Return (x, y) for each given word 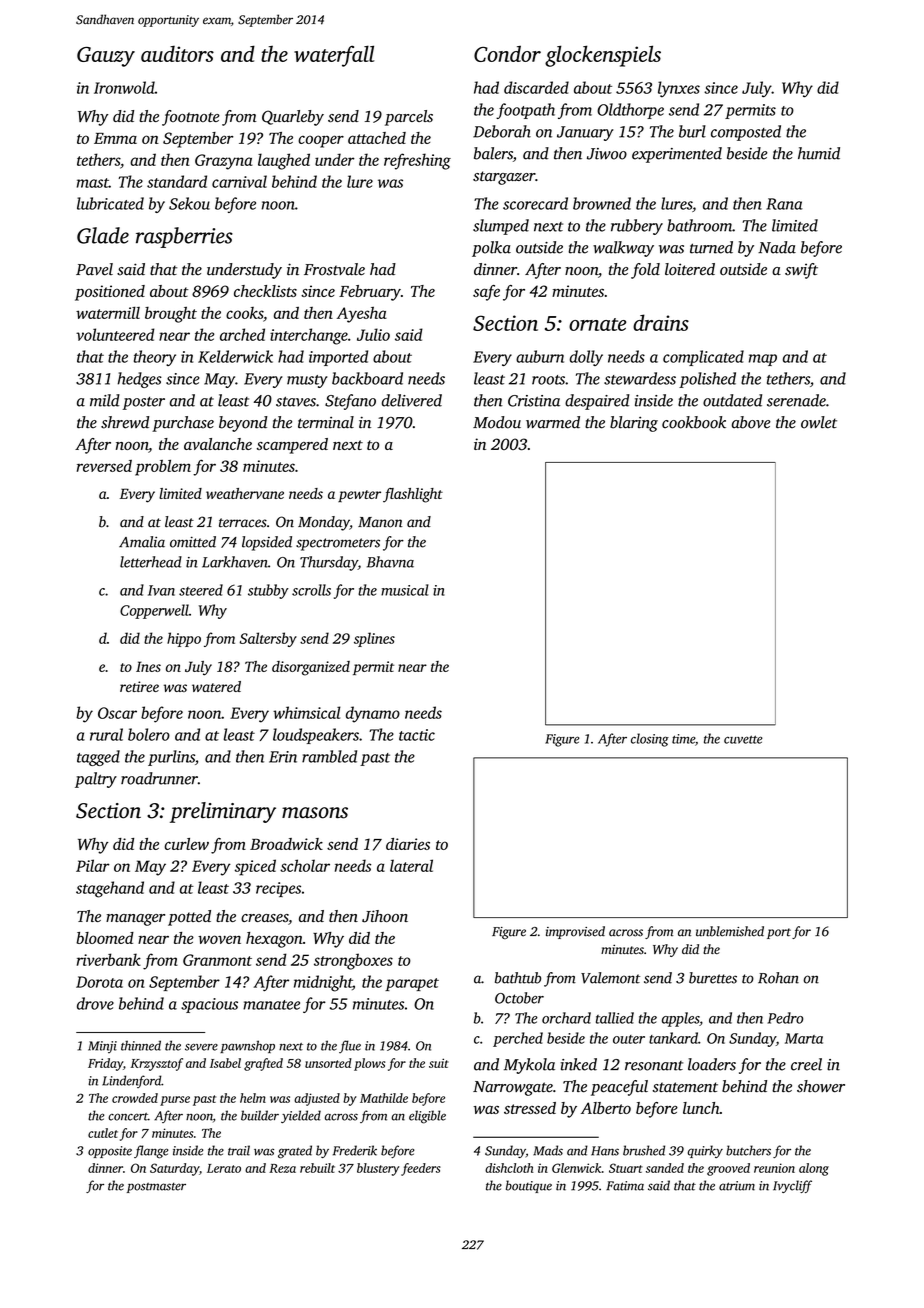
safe (486, 293)
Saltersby (268, 639)
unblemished (730, 931)
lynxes (679, 89)
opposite (110, 1152)
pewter (359, 496)
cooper (321, 141)
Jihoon (385, 916)
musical (405, 590)
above (751, 422)
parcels (409, 118)
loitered (690, 269)
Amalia (142, 542)
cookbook (694, 422)
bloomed (105, 938)
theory (155, 358)
